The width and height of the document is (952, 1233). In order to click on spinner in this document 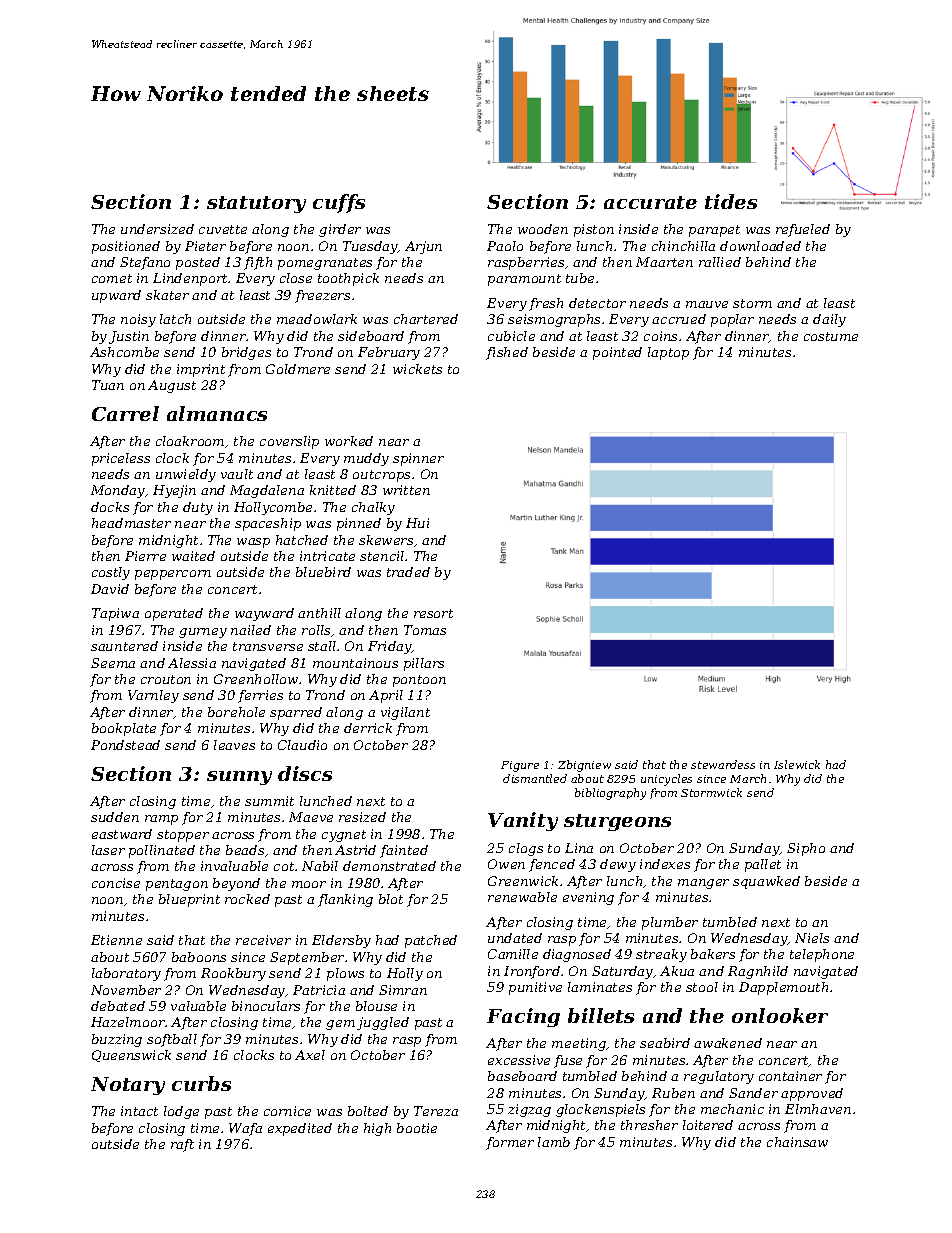, I will do `click(418, 459)`.
